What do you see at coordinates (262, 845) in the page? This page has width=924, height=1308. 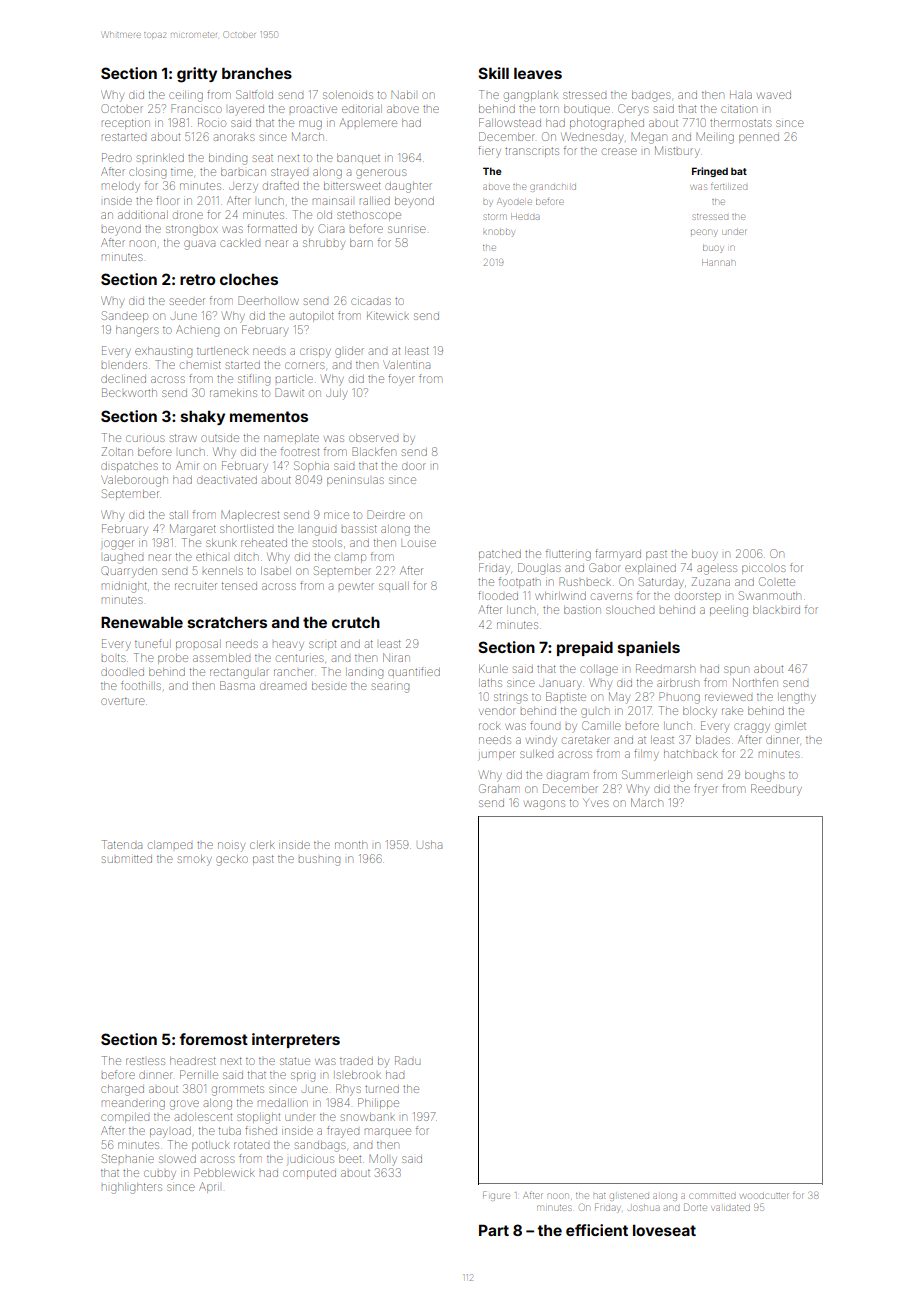 I see `clerk` at bounding box center [262, 845].
